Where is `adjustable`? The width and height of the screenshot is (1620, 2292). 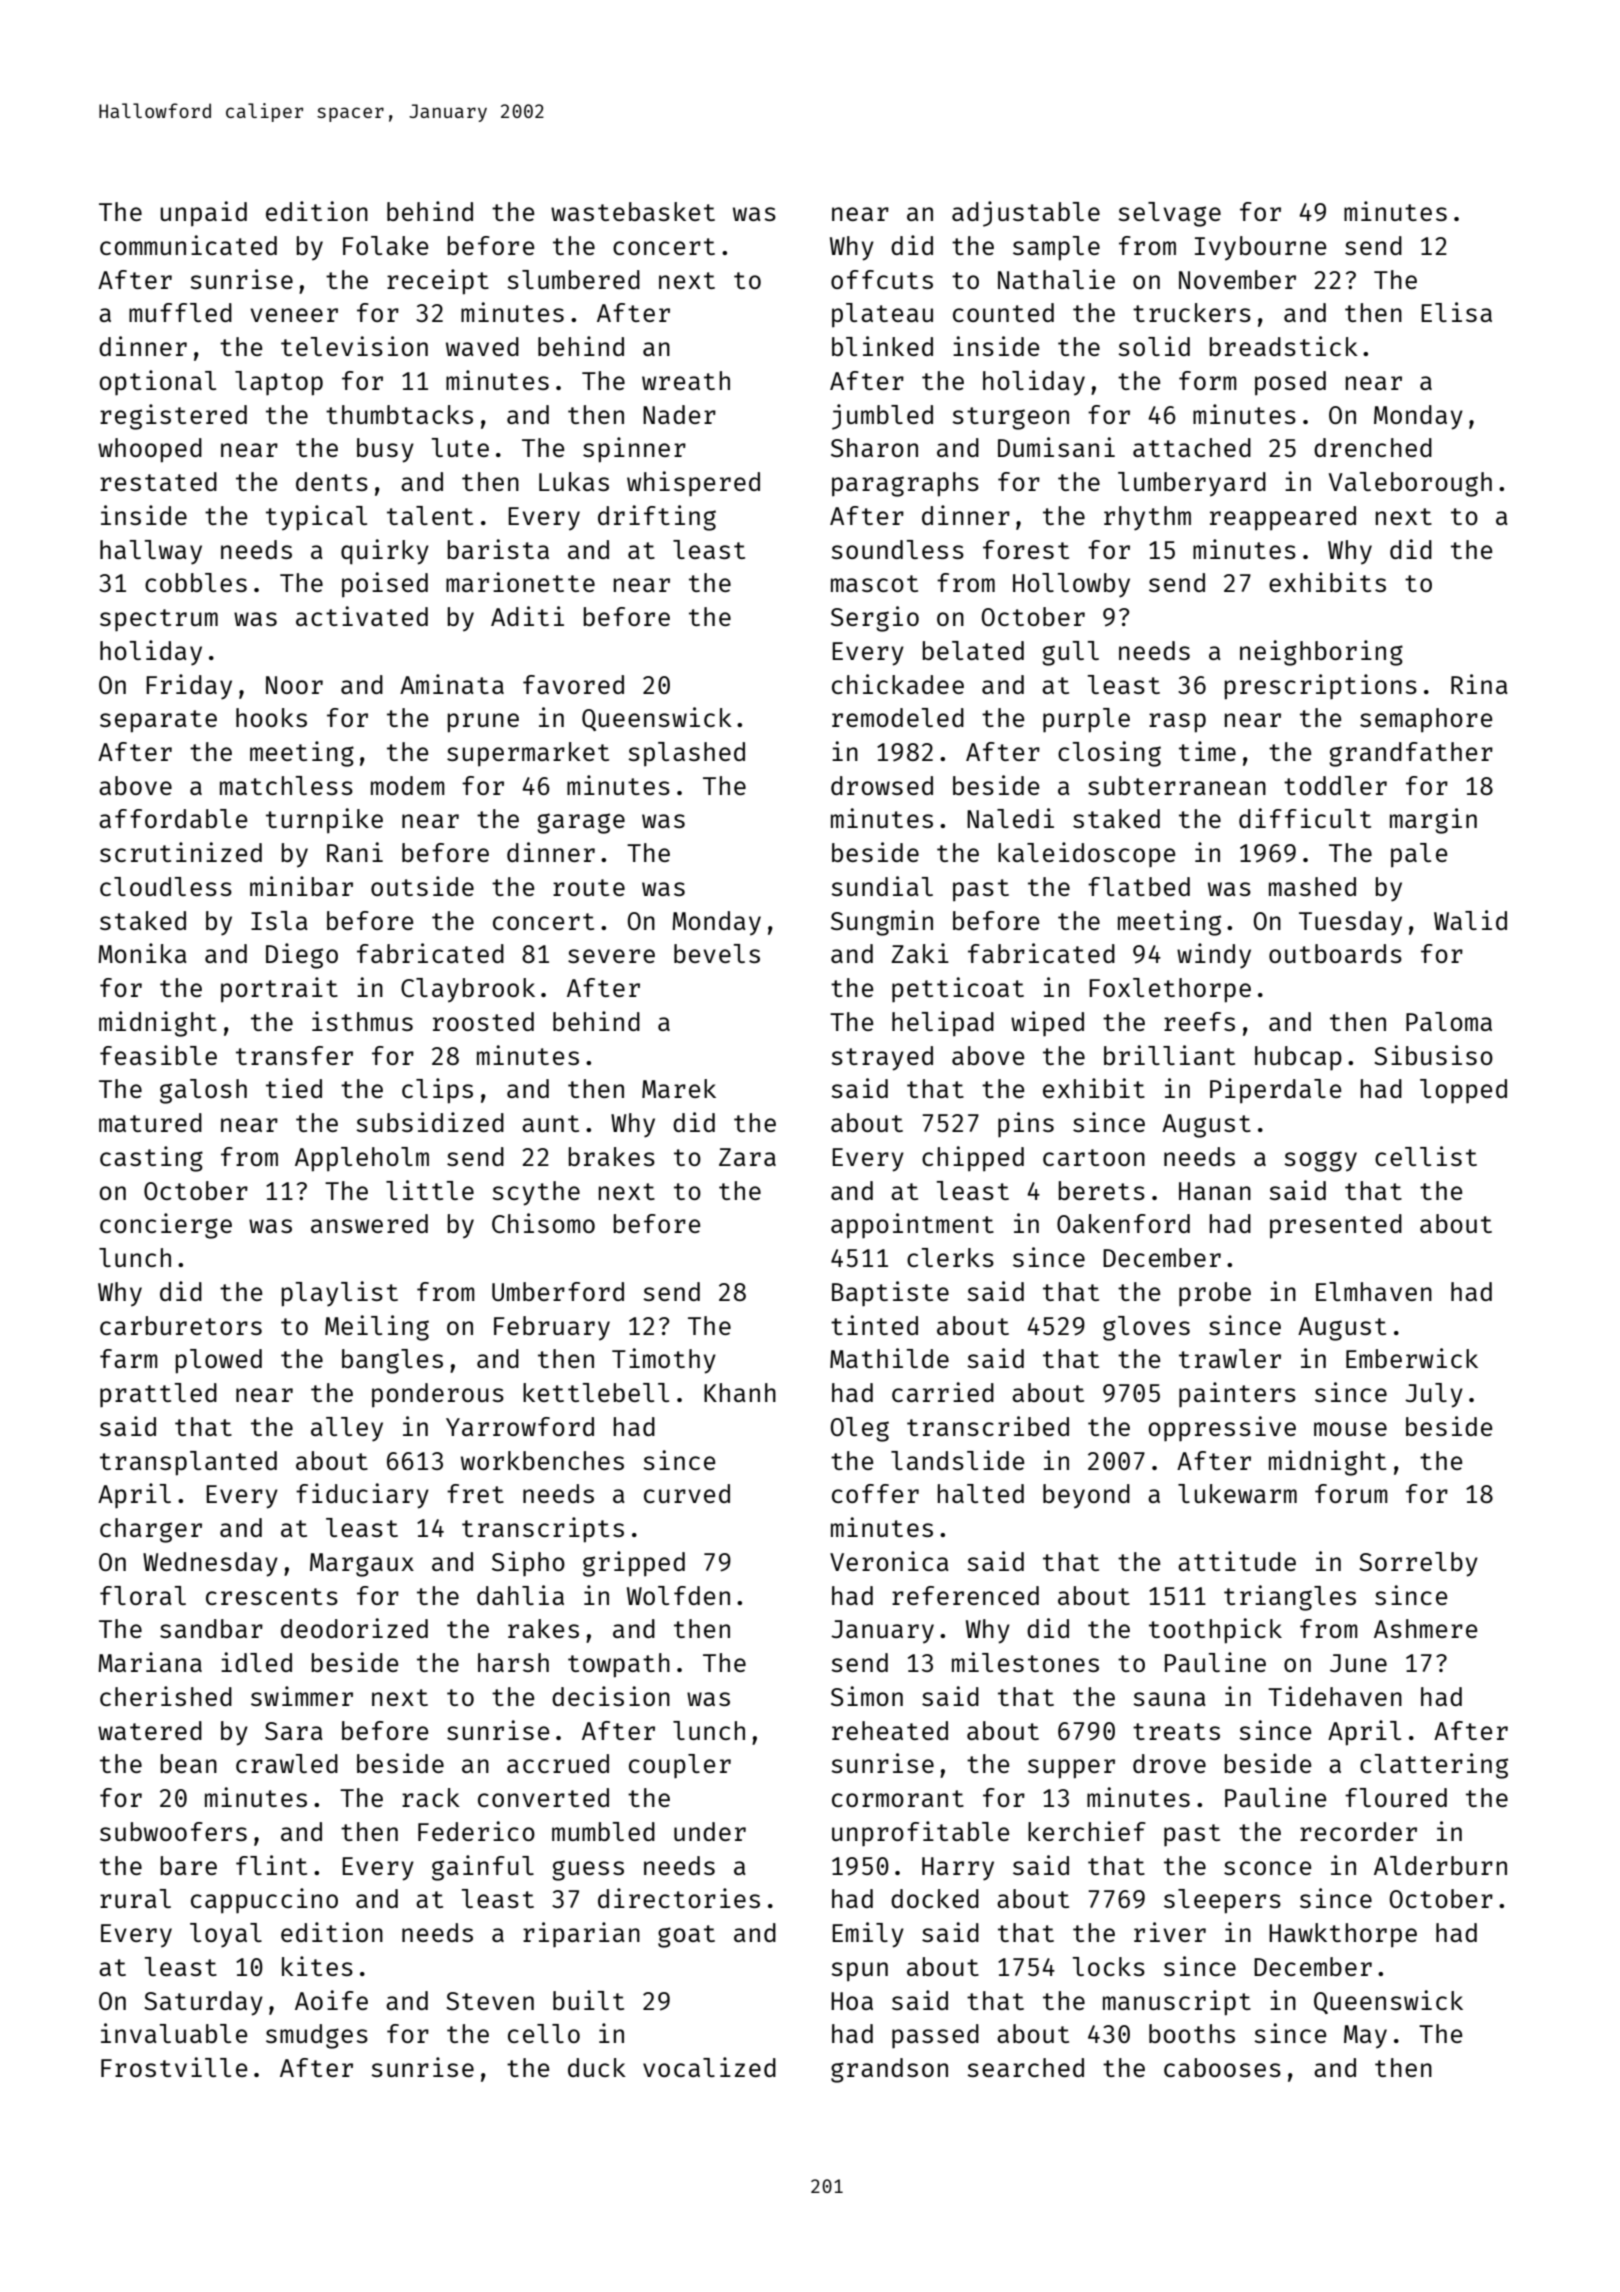
adjustable is located at coordinates (1026, 214).
